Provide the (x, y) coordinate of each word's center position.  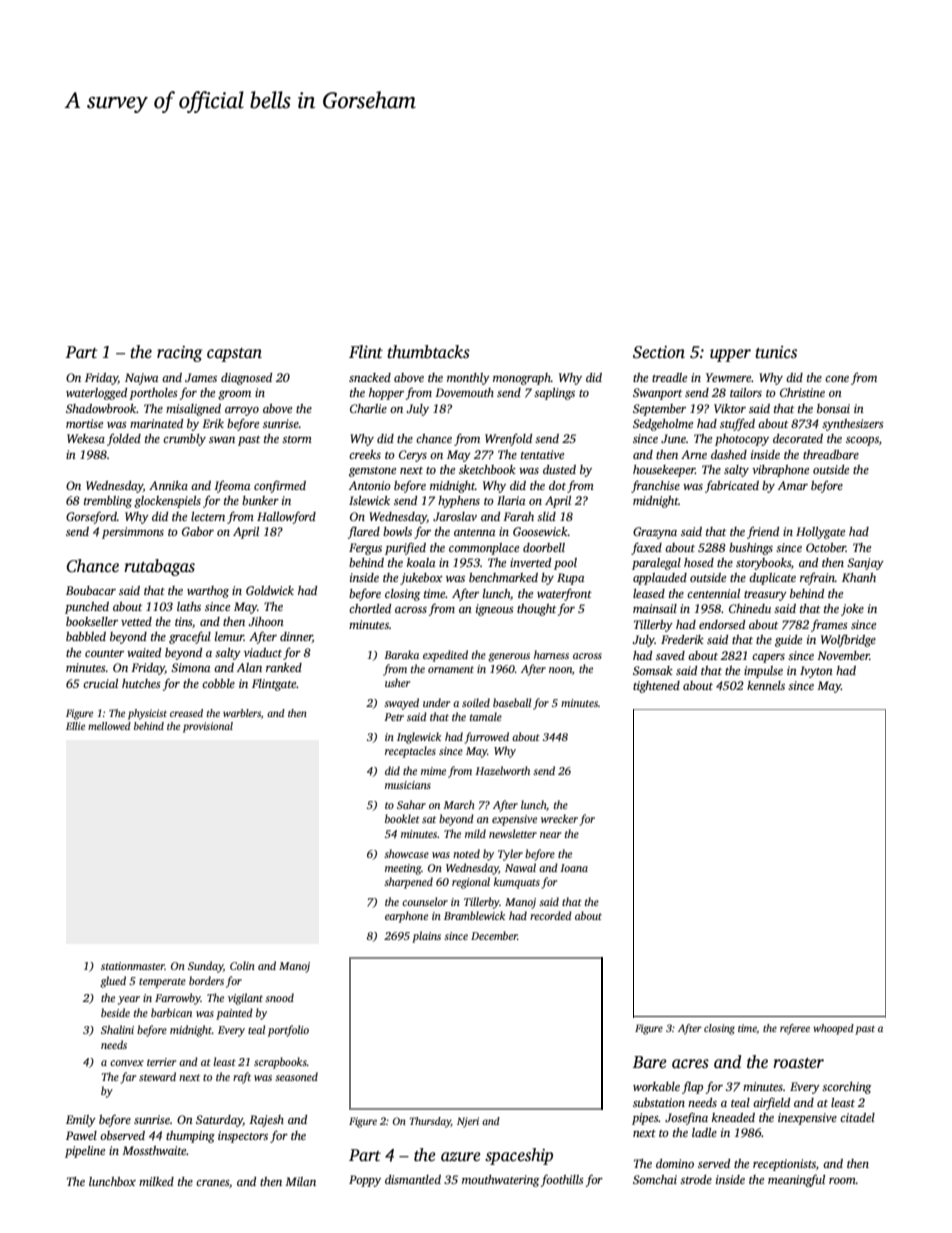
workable (656, 1086)
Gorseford (91, 517)
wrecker (559, 818)
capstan (234, 355)
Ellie (75, 726)
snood (279, 997)
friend (763, 532)
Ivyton (816, 672)
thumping (190, 1137)
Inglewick (419, 738)
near (550, 835)
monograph (522, 379)
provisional (208, 727)
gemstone (372, 472)
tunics (776, 352)
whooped (833, 1029)
